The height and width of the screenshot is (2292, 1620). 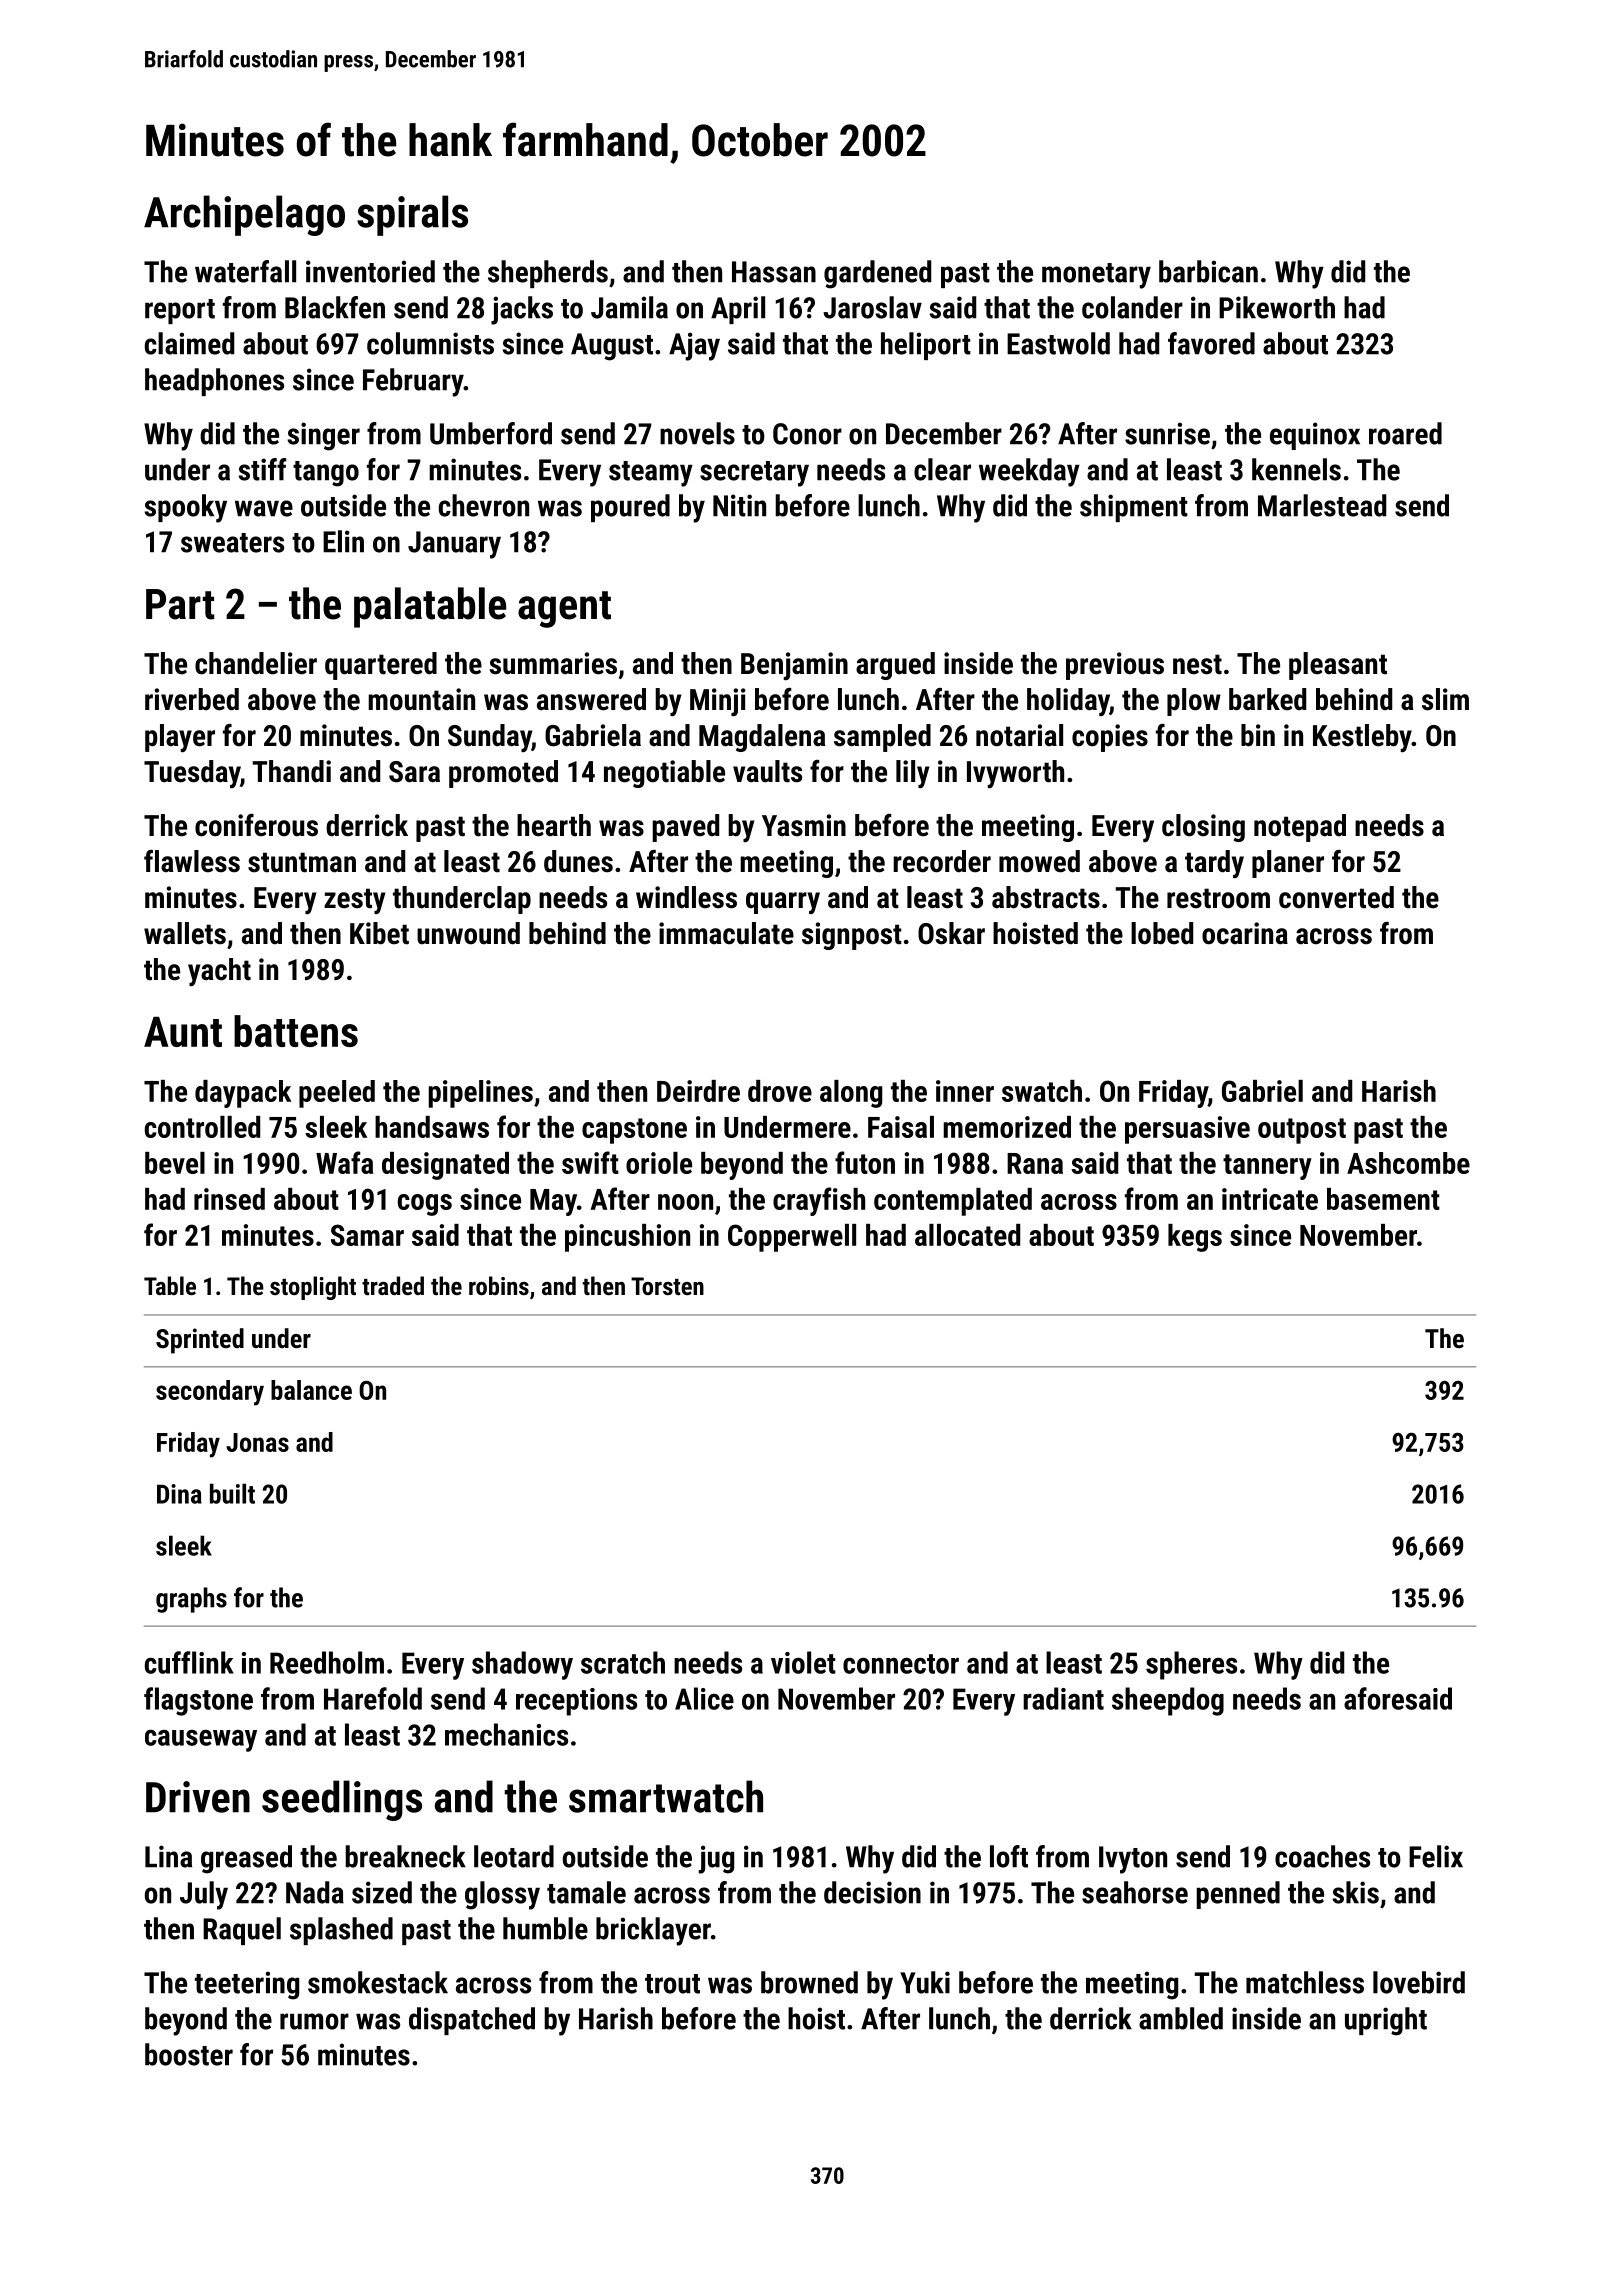 What do you see at coordinates (1181, 2018) in the screenshot?
I see `ambled` at bounding box center [1181, 2018].
